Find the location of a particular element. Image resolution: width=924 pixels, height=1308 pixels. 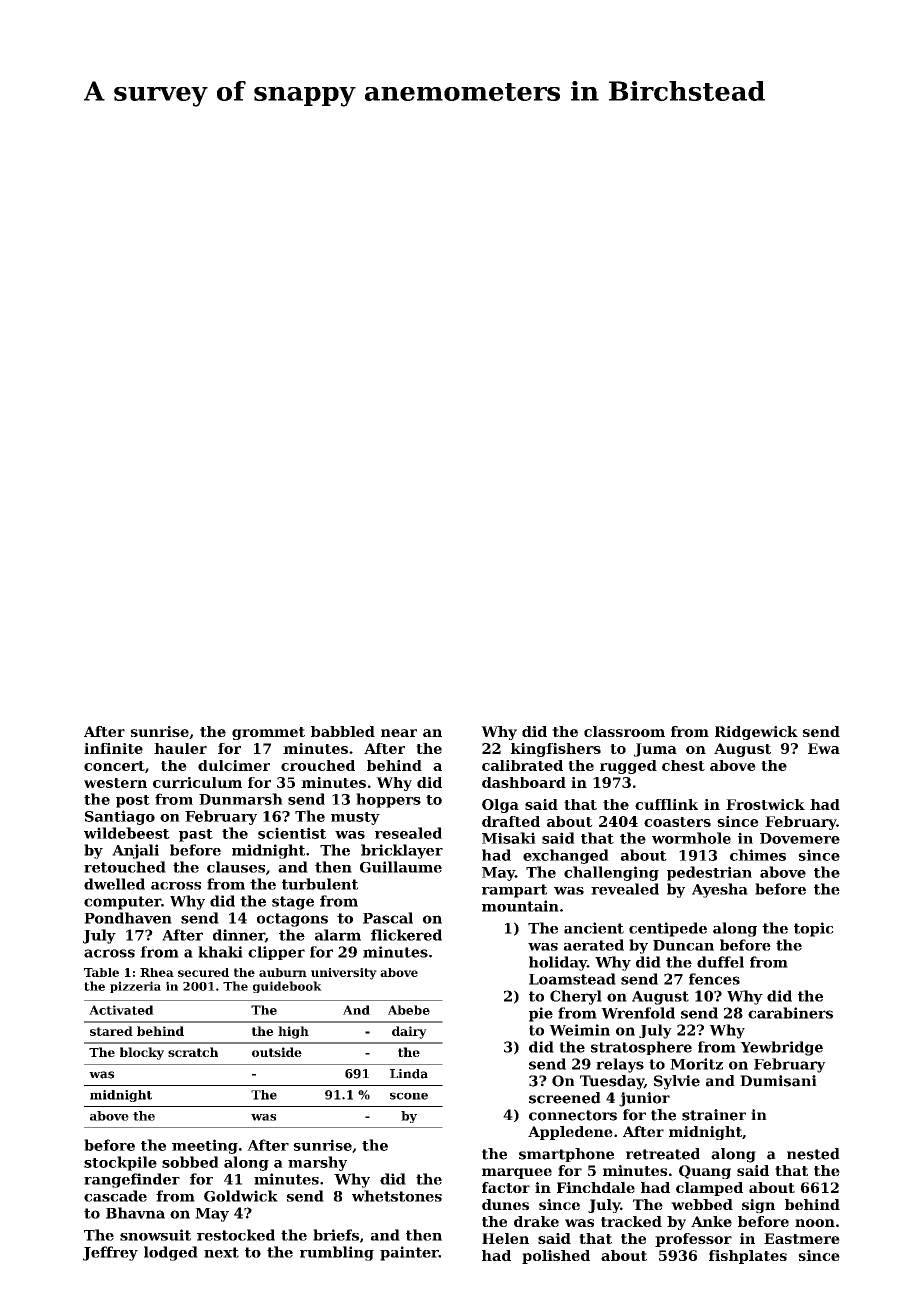

marshy is located at coordinates (317, 1163).
